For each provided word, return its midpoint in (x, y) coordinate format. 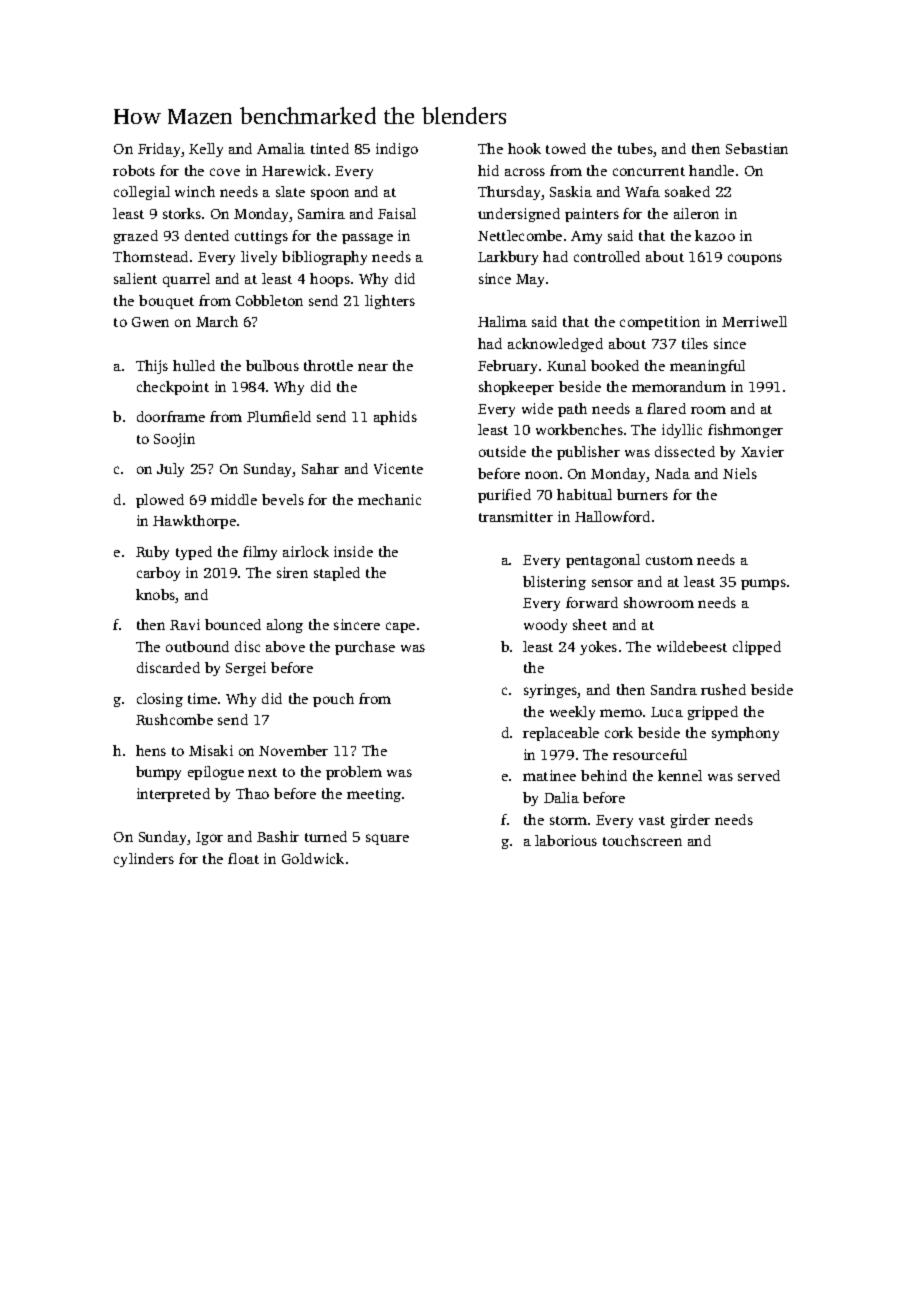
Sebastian (757, 148)
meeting (374, 795)
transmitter (516, 516)
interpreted (173, 795)
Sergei (246, 669)
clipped (757, 648)
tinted (330, 148)
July (170, 470)
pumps (763, 584)
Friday (159, 150)
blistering (554, 583)
